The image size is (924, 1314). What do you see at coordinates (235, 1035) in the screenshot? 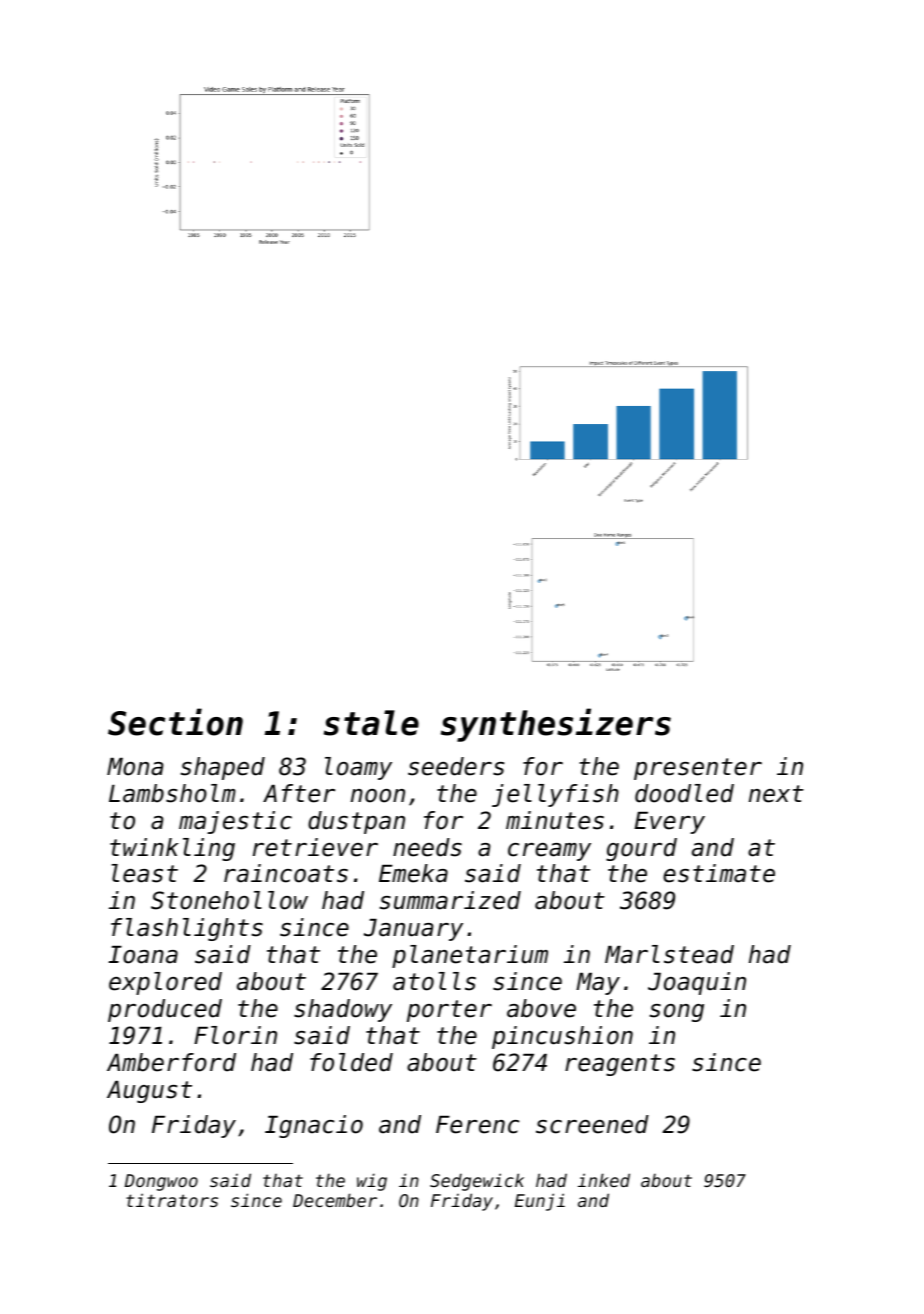
I see `Florin` at bounding box center [235, 1035].
